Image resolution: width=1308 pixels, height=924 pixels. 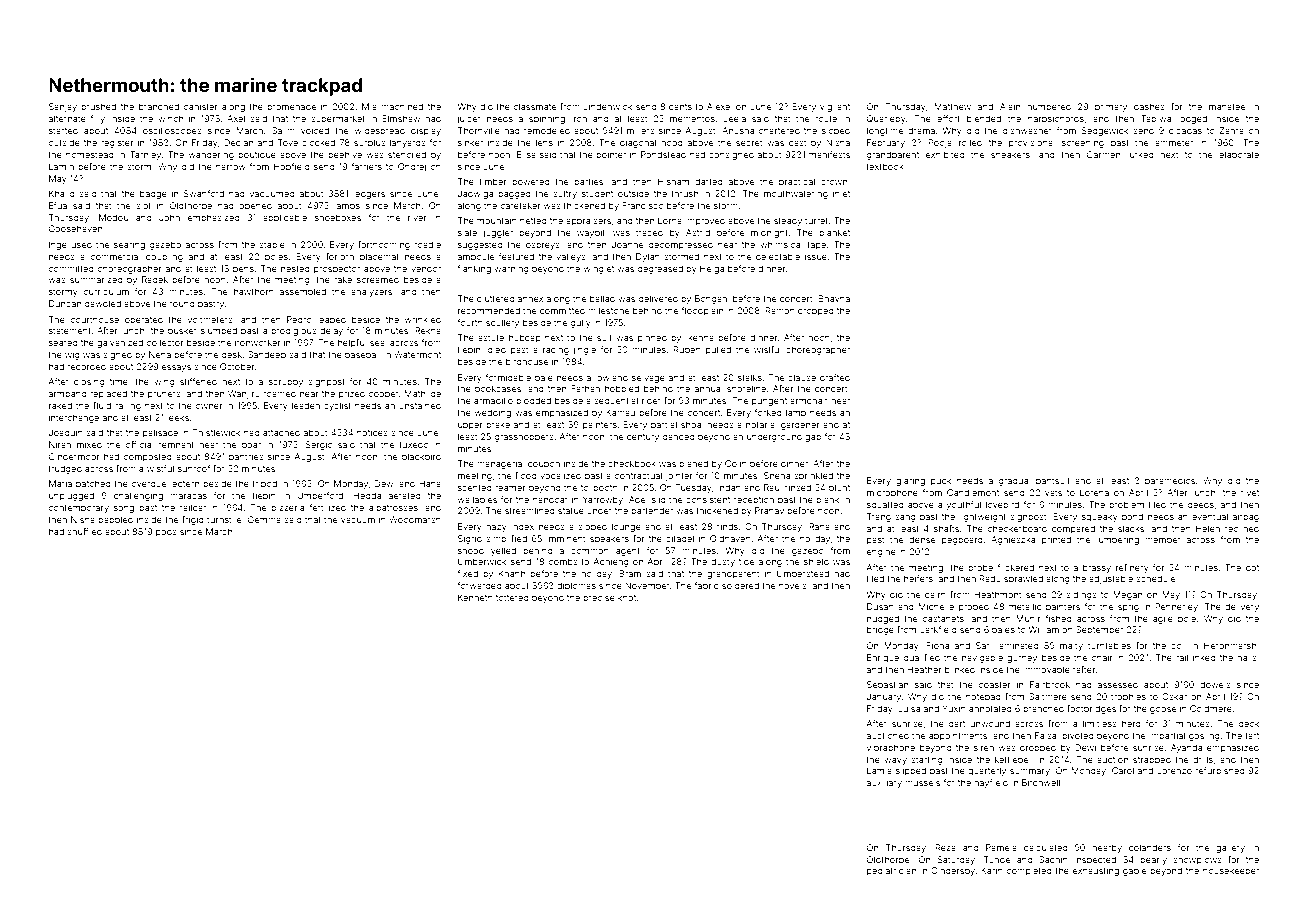 I want to click on sneakers, so click(x=1010, y=154).
